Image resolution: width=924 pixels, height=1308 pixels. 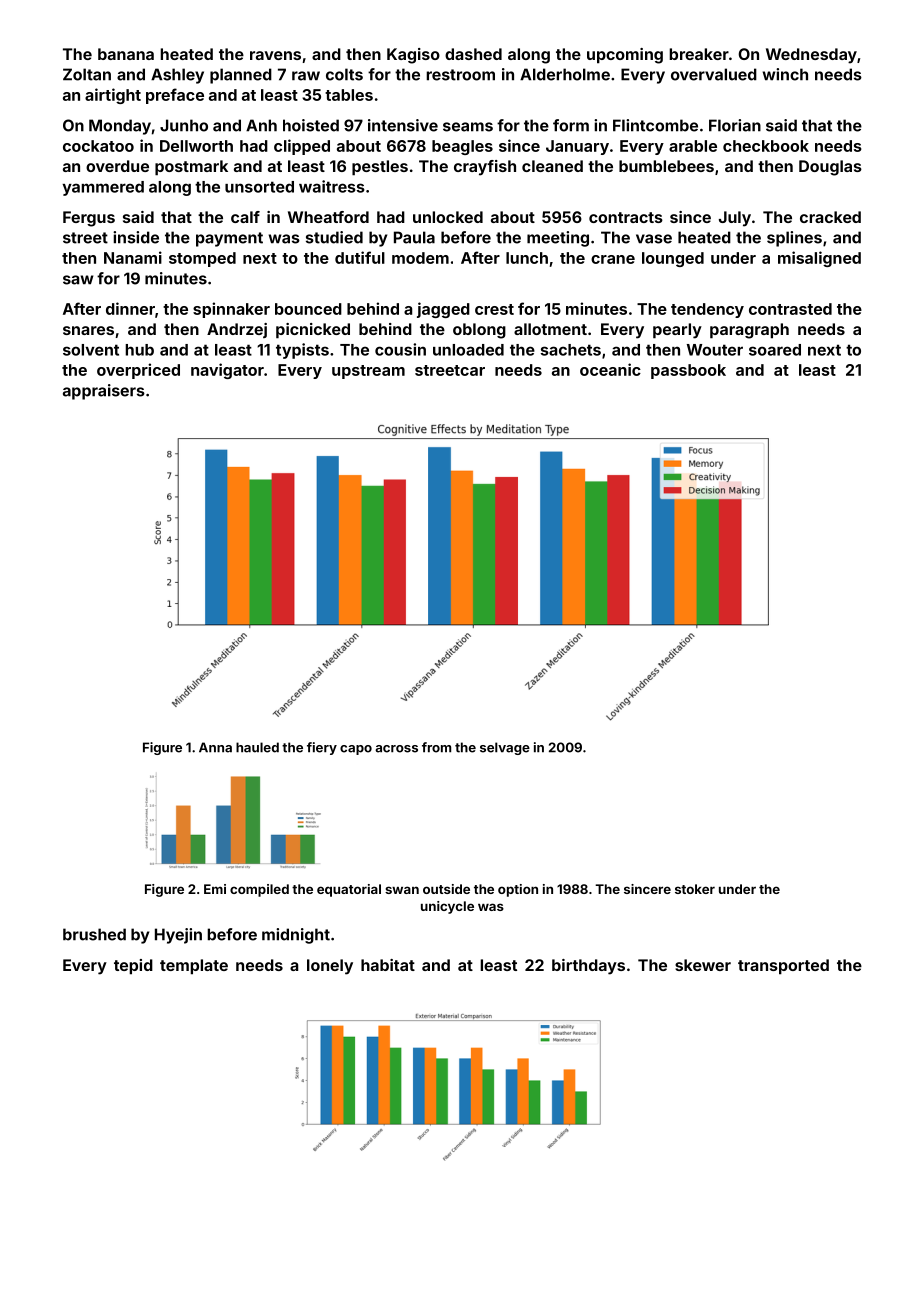 I want to click on option, so click(x=518, y=890).
